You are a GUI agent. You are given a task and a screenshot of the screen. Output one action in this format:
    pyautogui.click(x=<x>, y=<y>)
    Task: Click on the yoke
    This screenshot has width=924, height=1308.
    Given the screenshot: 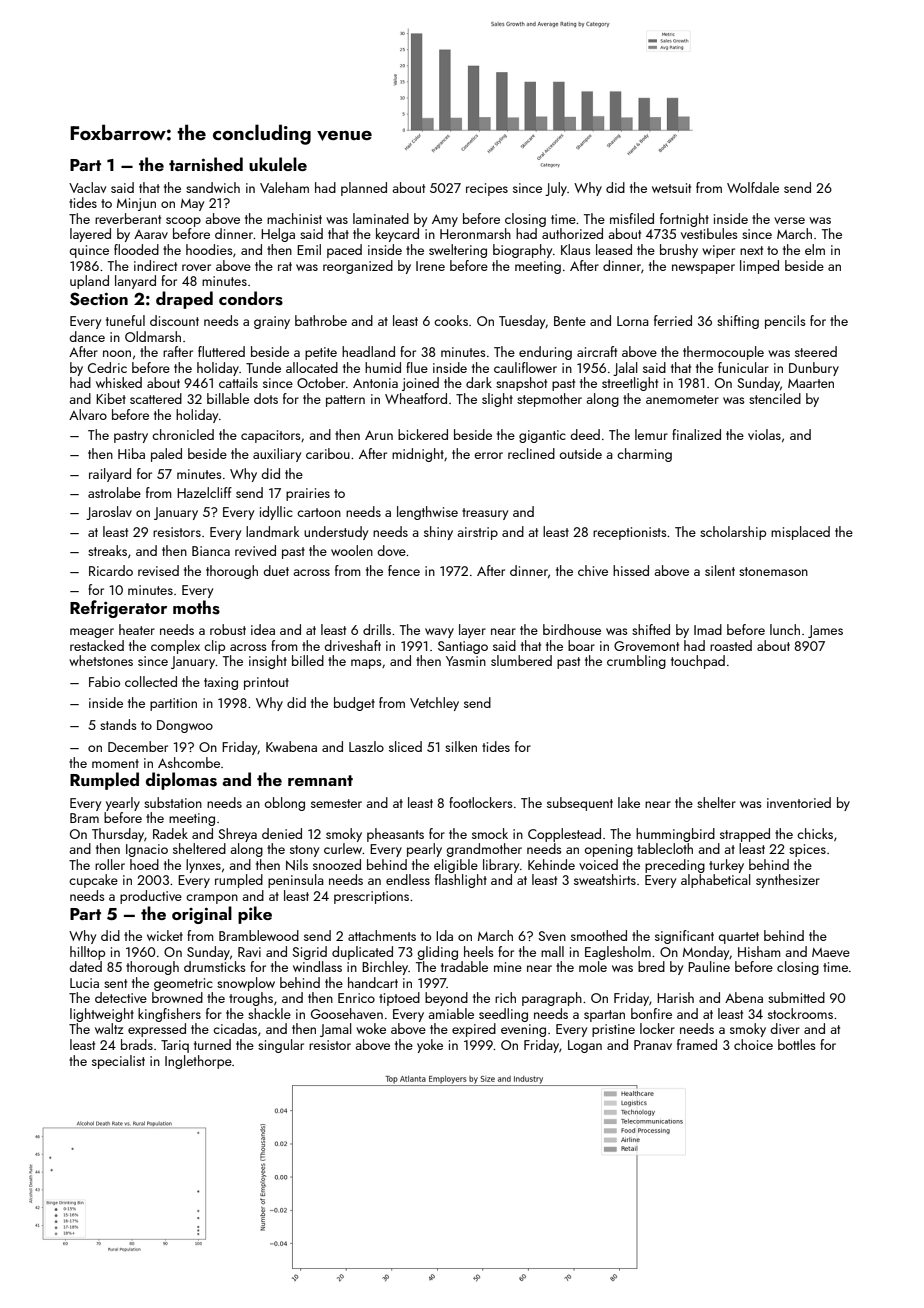 What is the action you would take?
    pyautogui.click(x=430, y=1046)
